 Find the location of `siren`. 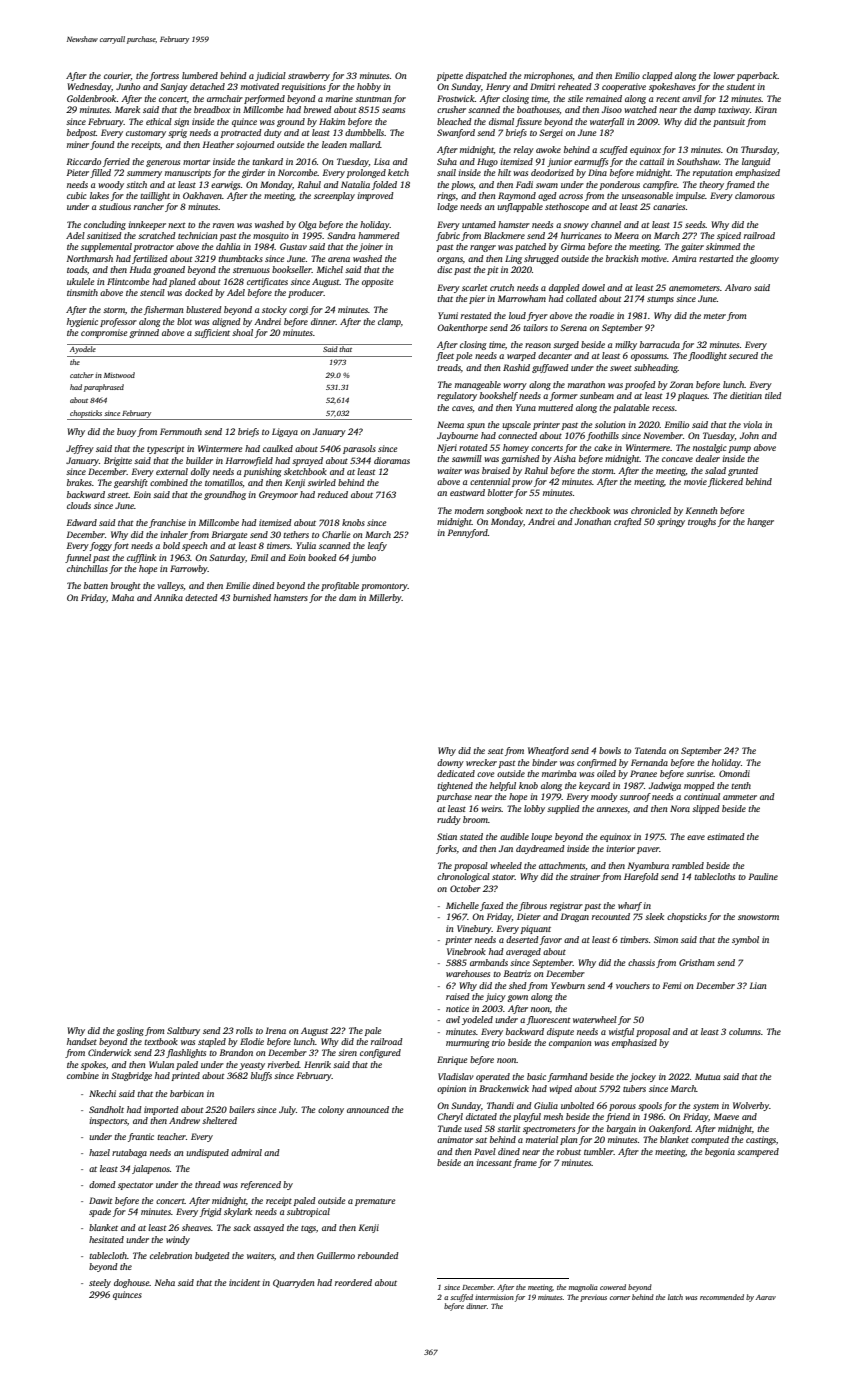

siren is located at coordinates (347, 1052).
